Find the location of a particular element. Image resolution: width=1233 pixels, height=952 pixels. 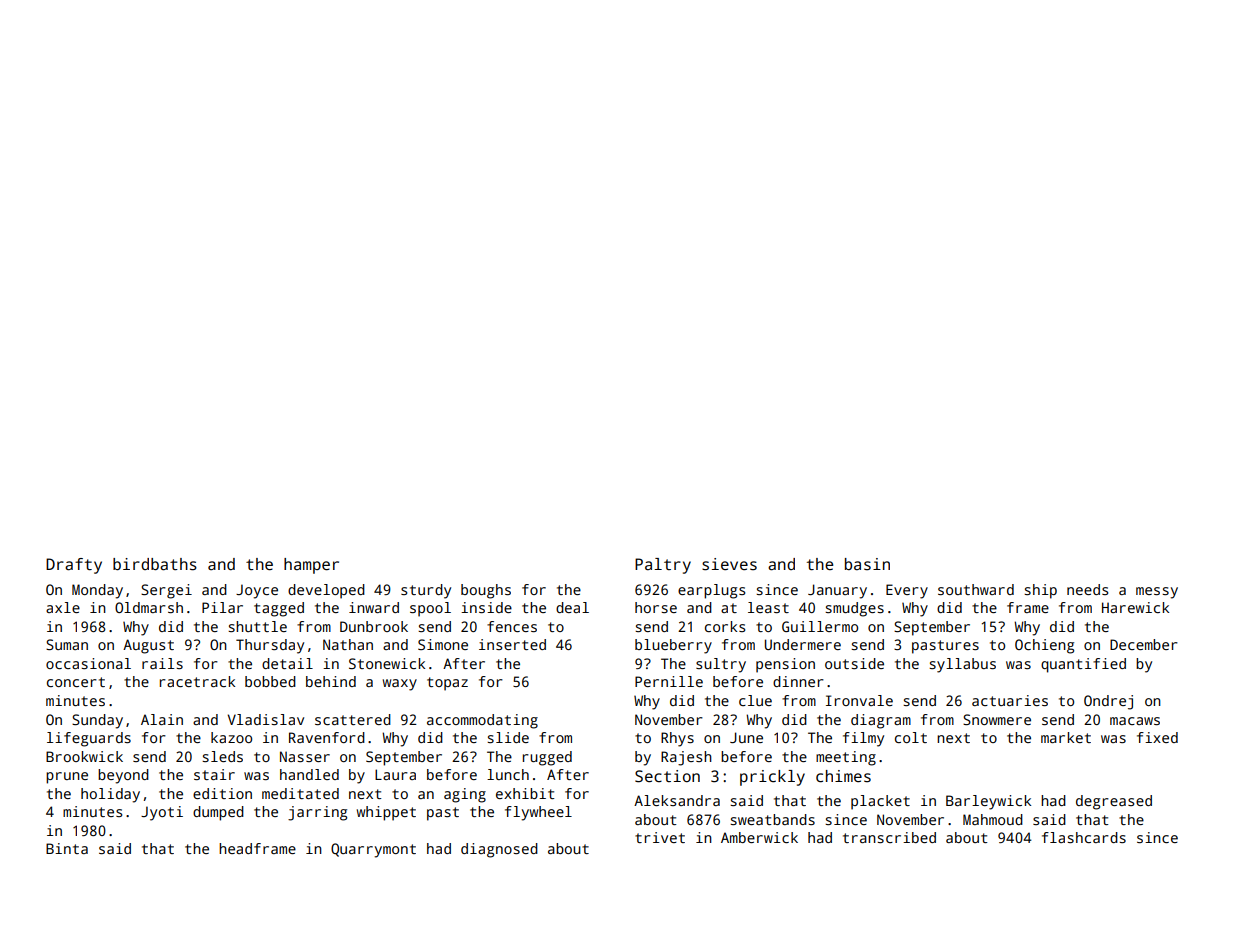

boughs is located at coordinates (486, 591).
